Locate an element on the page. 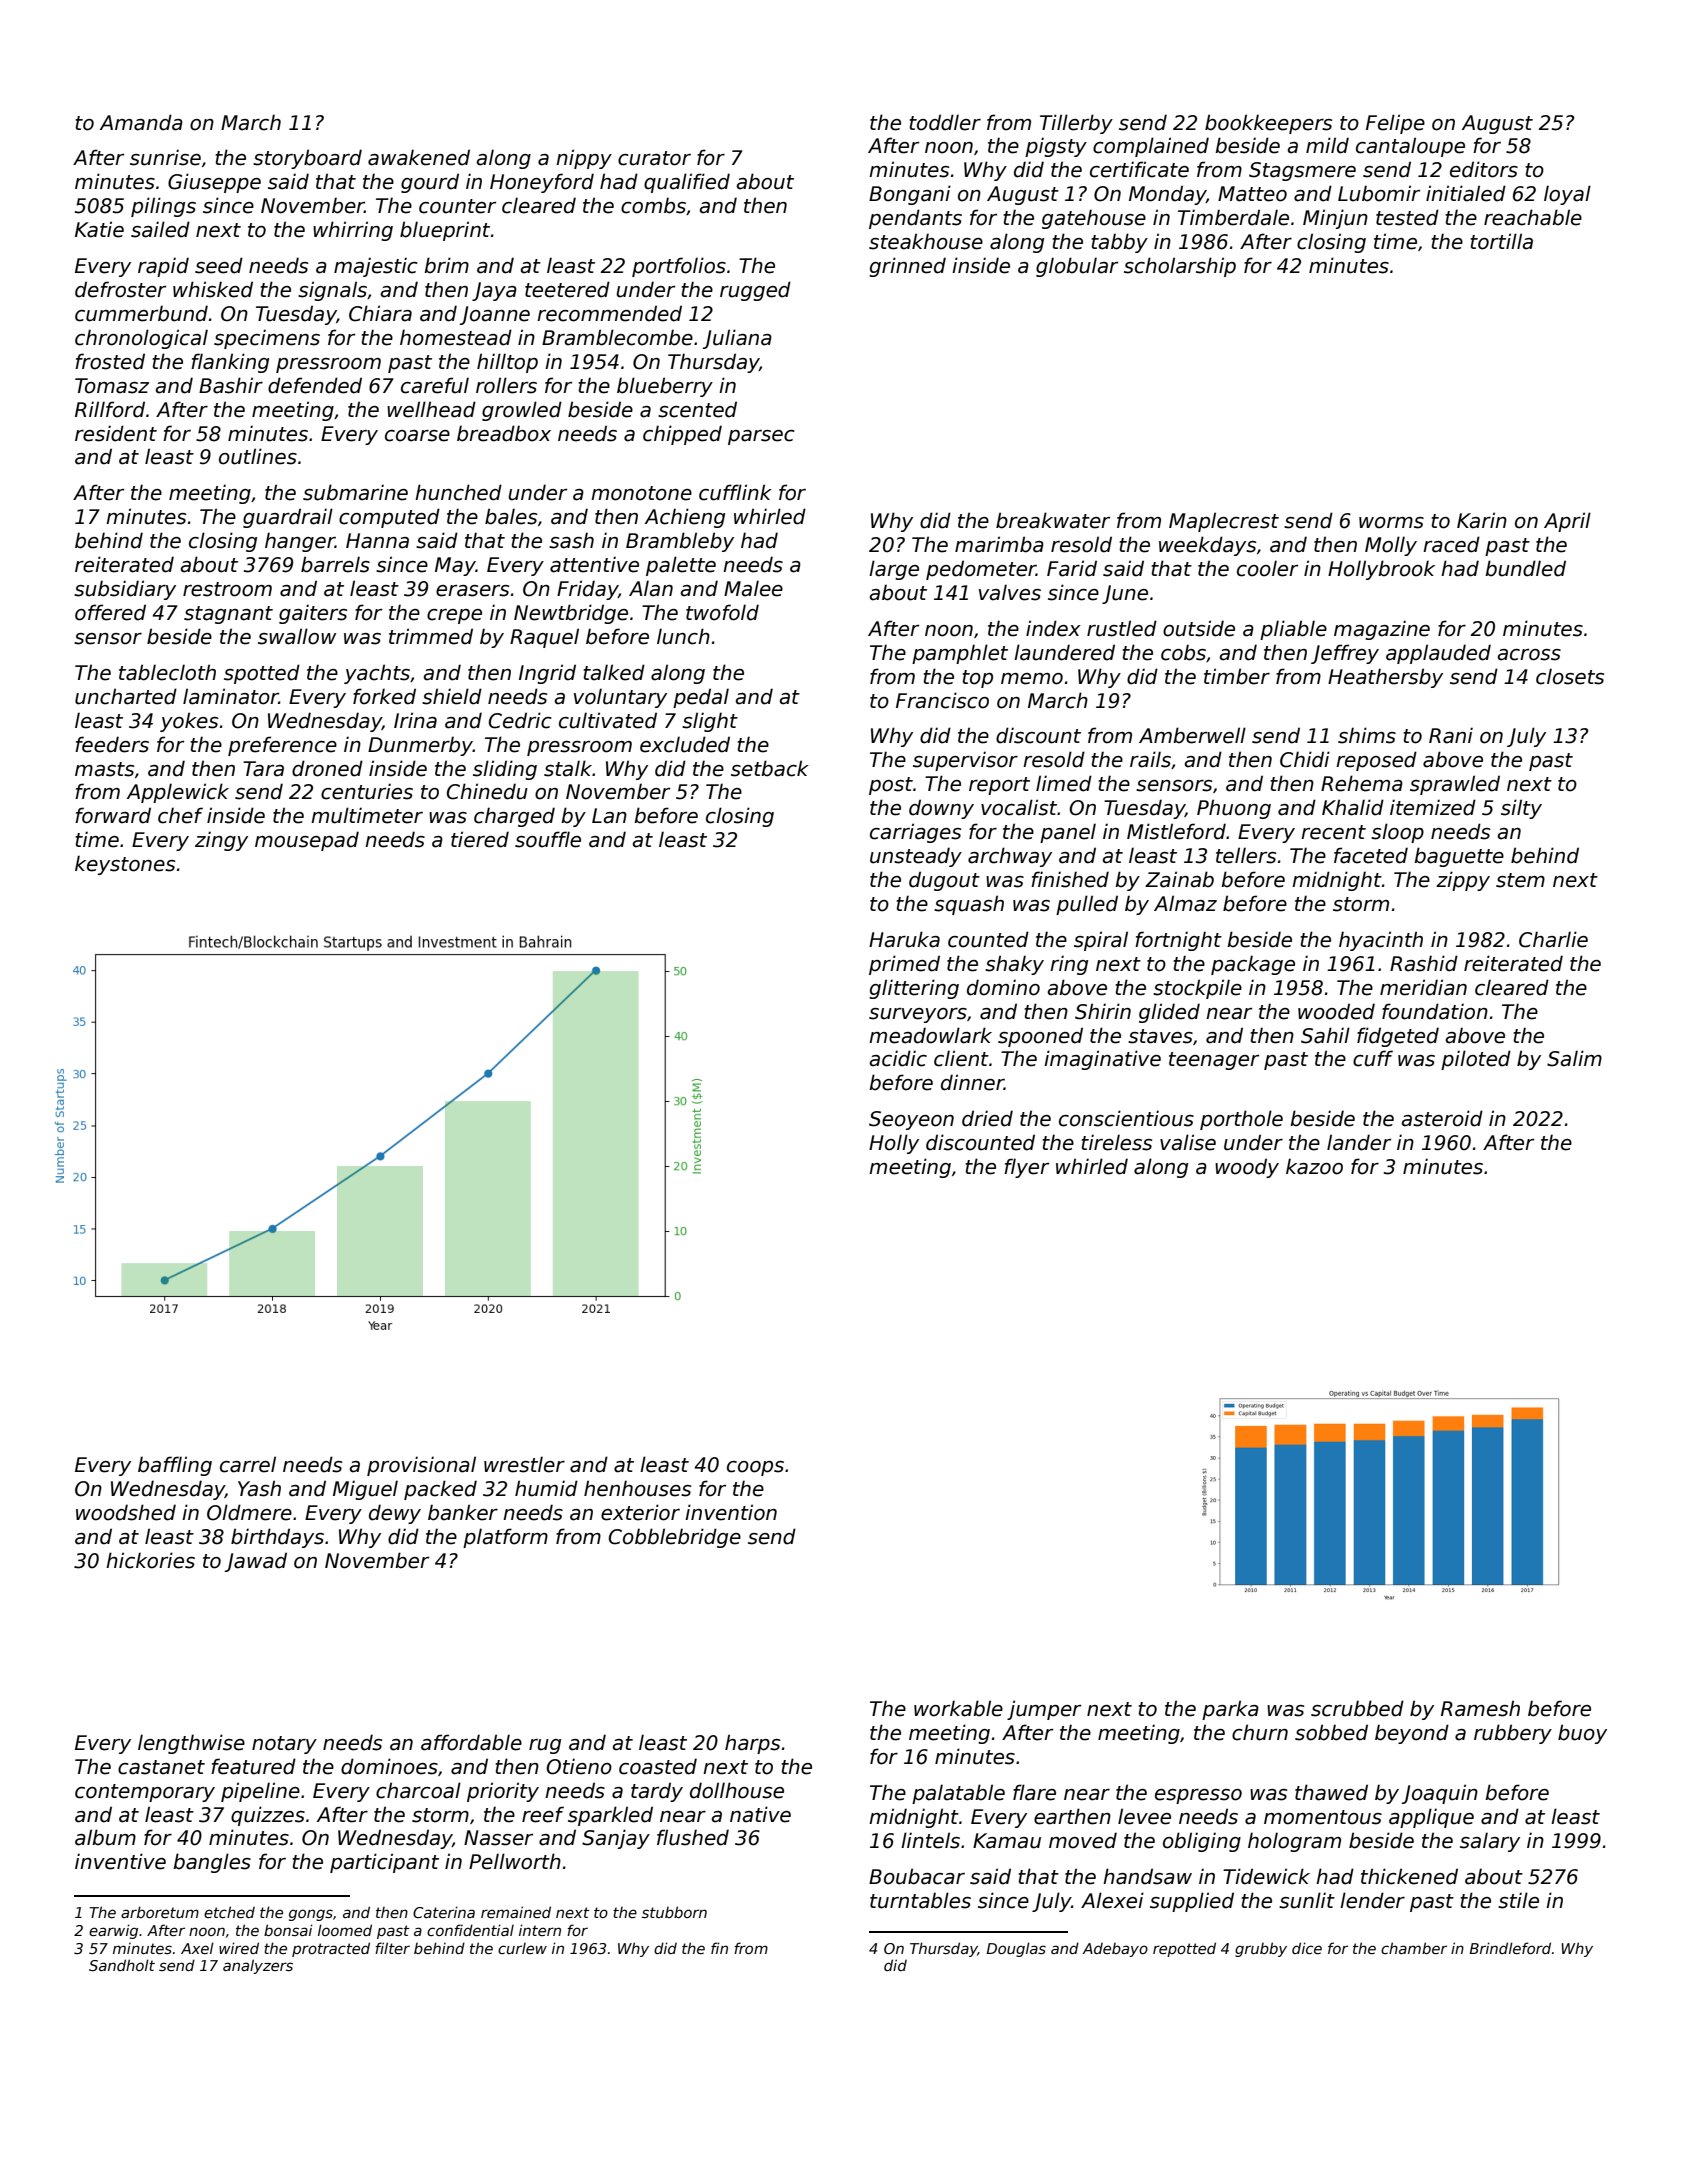 The width and height of the document is (1683, 2178). post is located at coordinates (891, 786).
